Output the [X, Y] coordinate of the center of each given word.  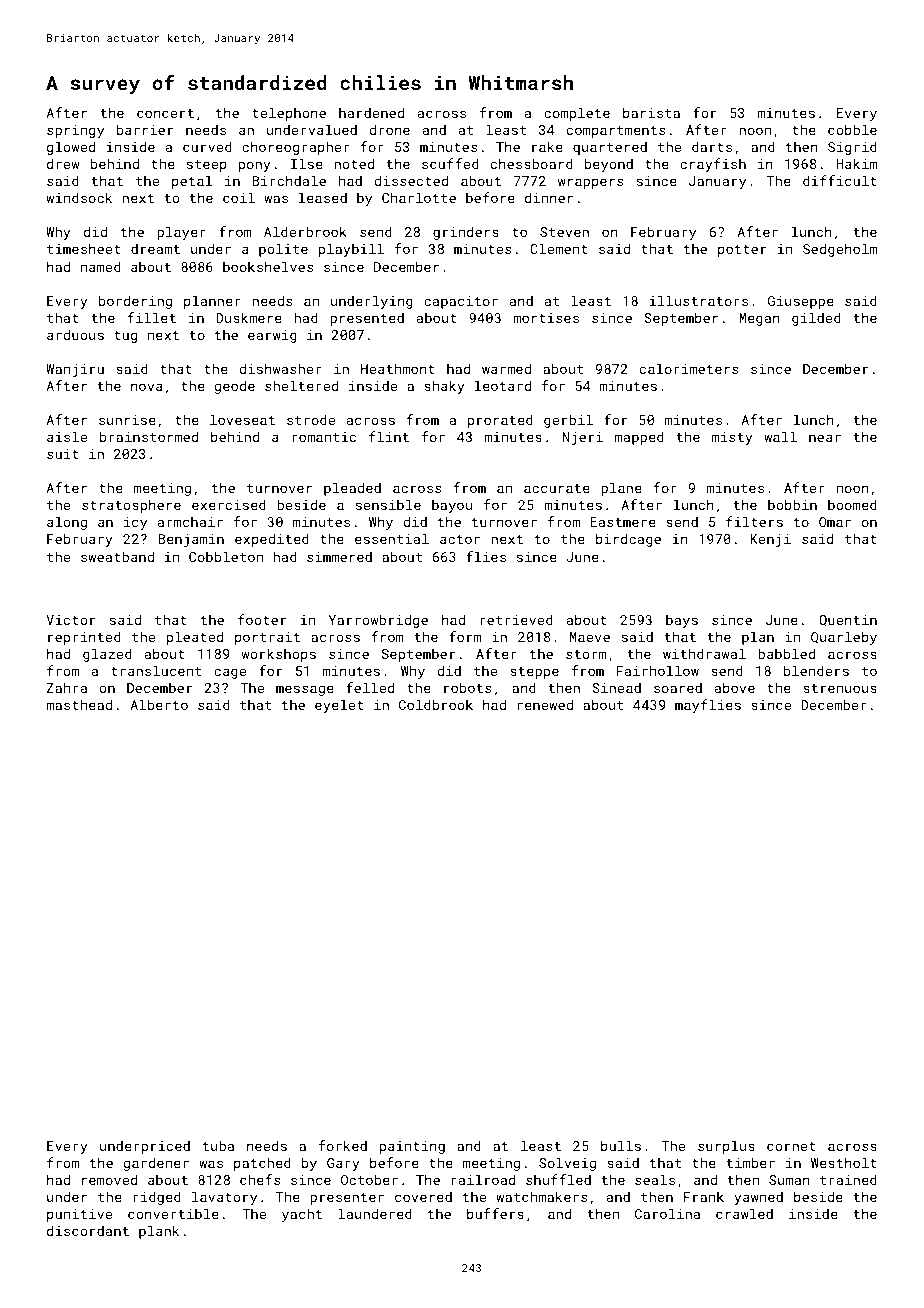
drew [63, 163]
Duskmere [249, 317]
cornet [791, 1146]
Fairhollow [657, 670]
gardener [156, 1164]
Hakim [856, 163]
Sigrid [852, 148]
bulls [621, 1145]
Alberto [159, 704]
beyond [609, 165]
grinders [466, 233]
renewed [545, 704]
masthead [79, 704]
